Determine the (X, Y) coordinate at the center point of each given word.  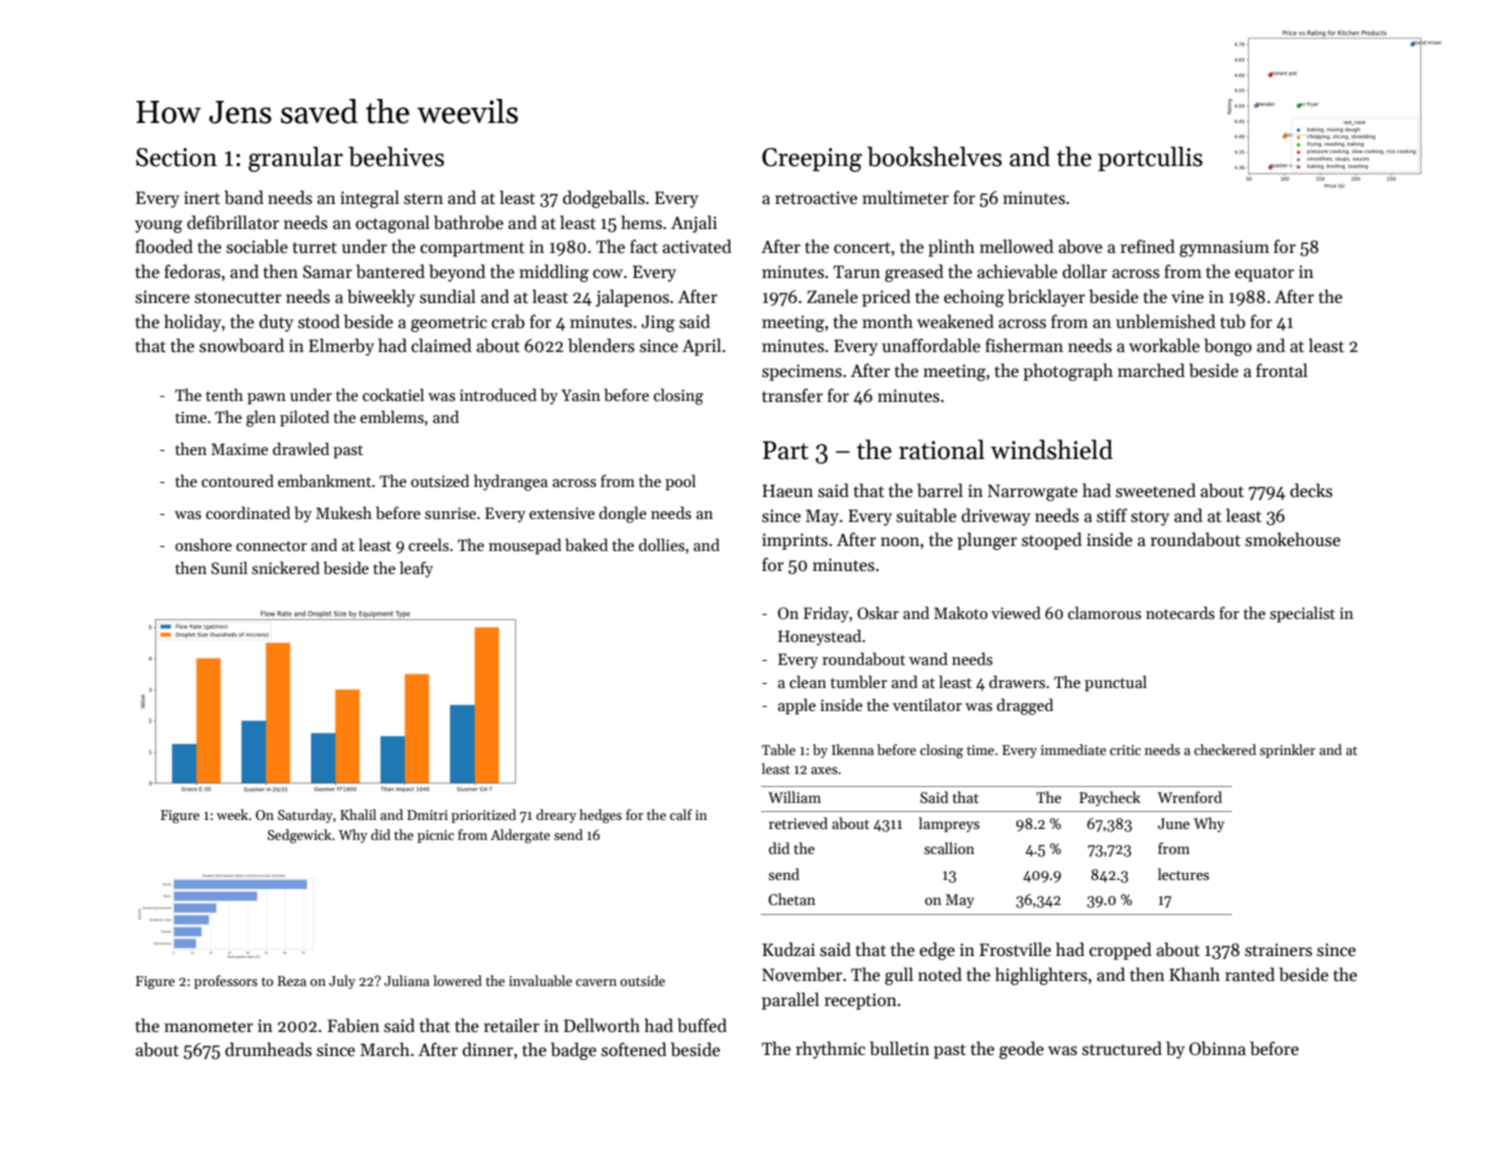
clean (808, 681)
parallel (790, 1001)
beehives (396, 156)
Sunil (229, 568)
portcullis (1150, 158)
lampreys (949, 824)
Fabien (353, 1025)
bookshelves (934, 156)
